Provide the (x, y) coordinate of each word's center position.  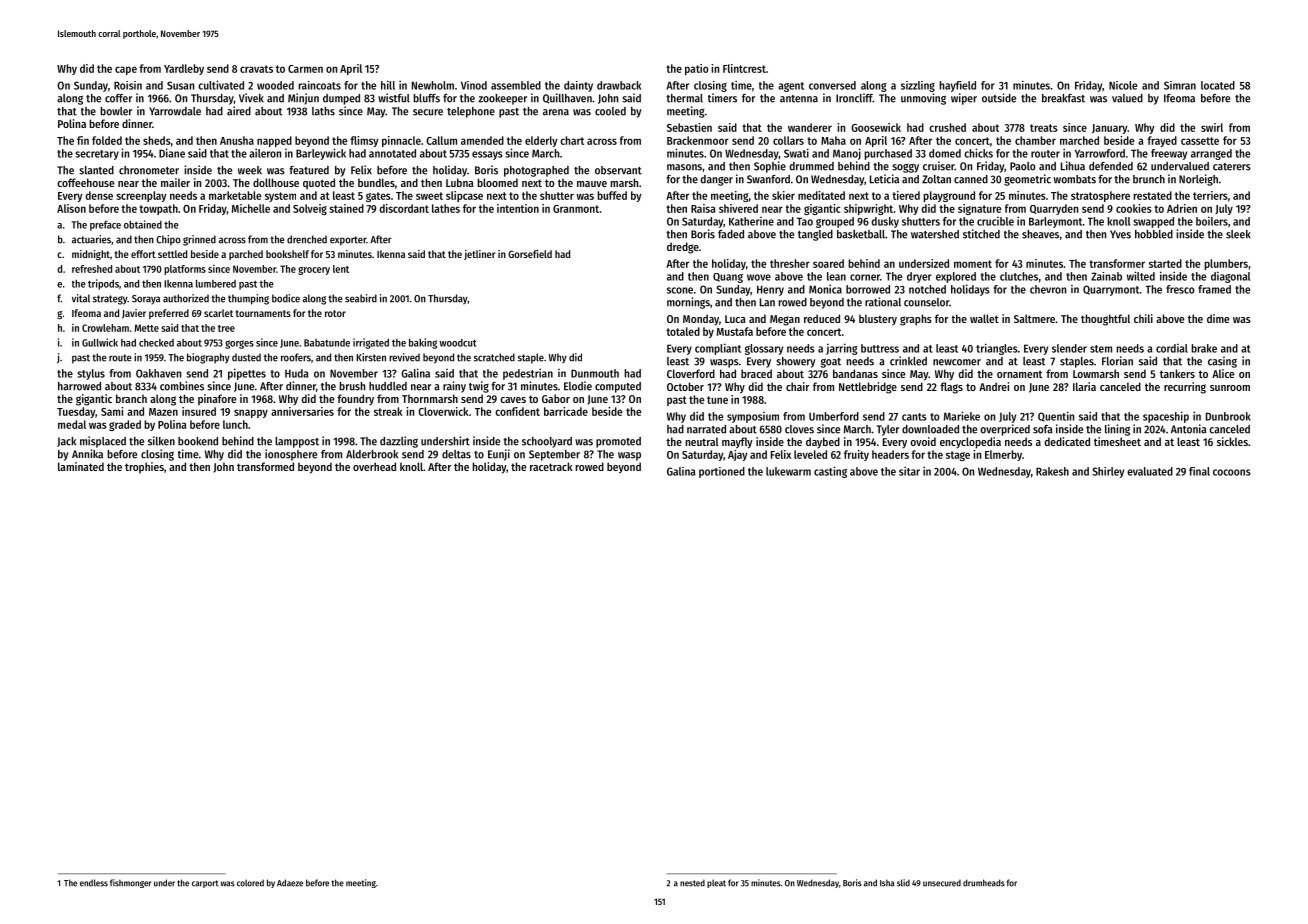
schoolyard (547, 442)
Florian (1117, 361)
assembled (516, 85)
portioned (722, 472)
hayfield (957, 86)
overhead (374, 466)
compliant (718, 349)
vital (81, 298)
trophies (144, 468)
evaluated (1150, 471)
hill (388, 85)
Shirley (1108, 472)
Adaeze (290, 883)
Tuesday (76, 412)
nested (692, 883)
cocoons (1232, 472)
